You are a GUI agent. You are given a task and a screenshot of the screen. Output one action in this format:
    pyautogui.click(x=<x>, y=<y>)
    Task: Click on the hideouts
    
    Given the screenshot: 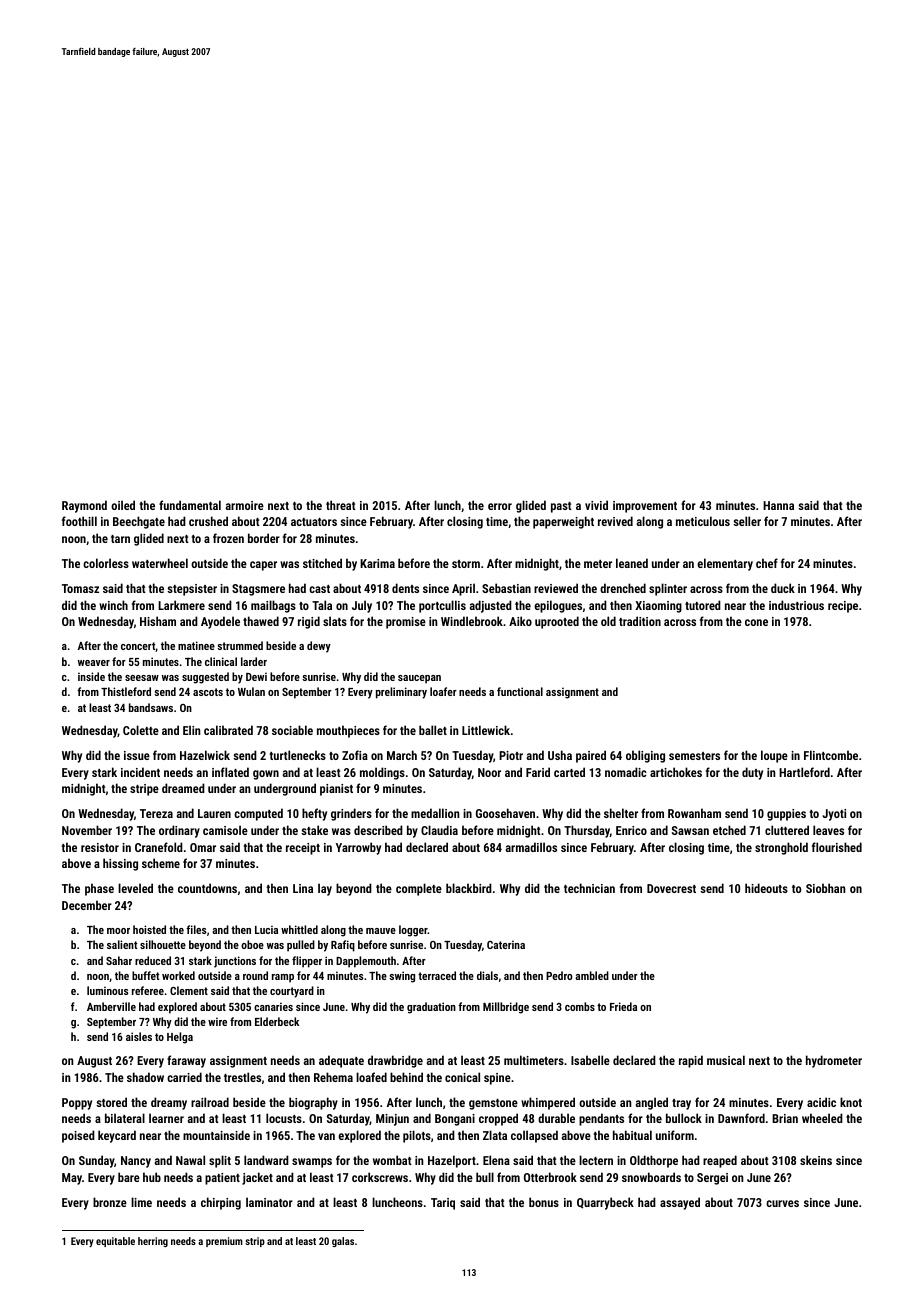 What is the action you would take?
    pyautogui.click(x=766, y=888)
